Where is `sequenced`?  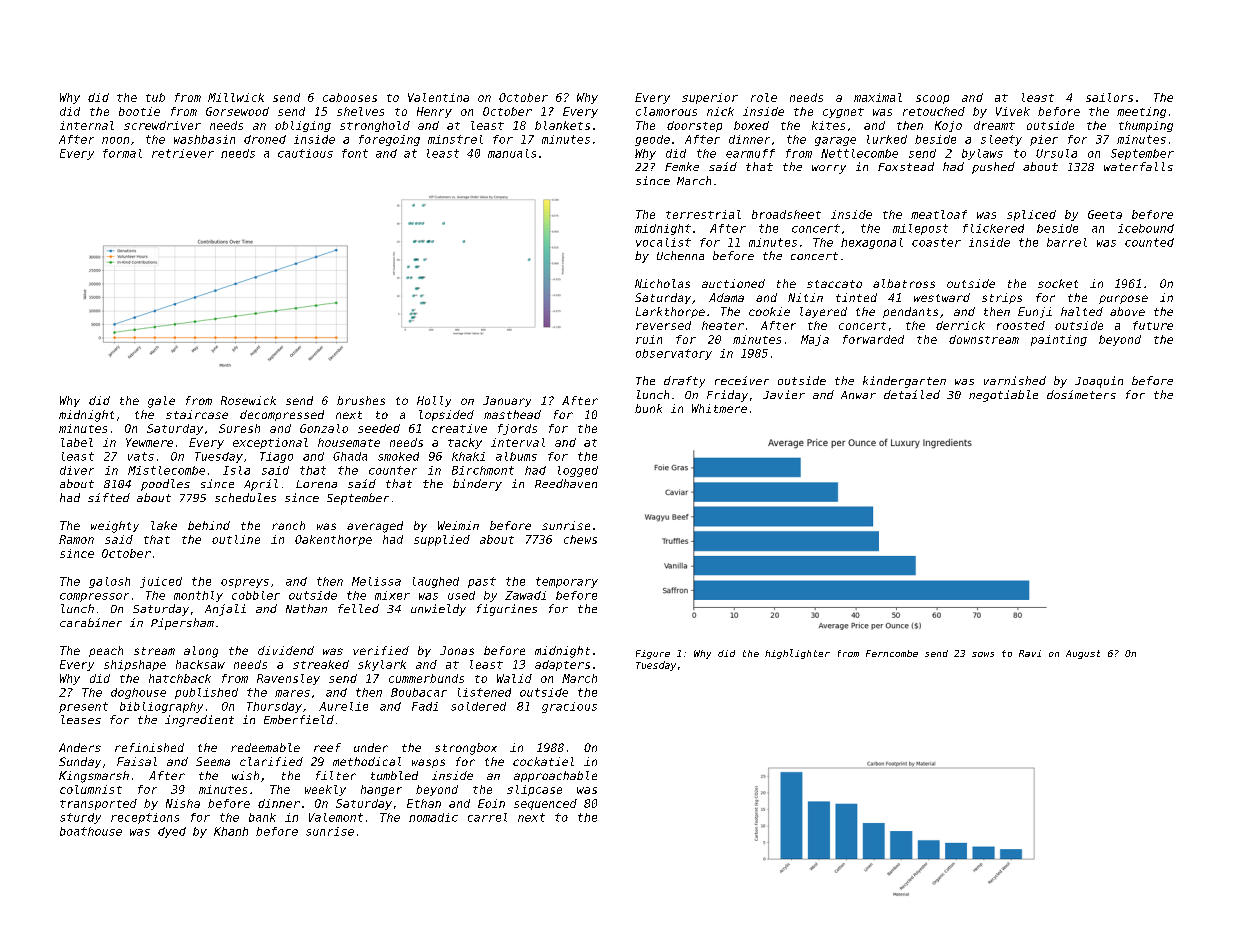 sequenced is located at coordinates (545, 804).
